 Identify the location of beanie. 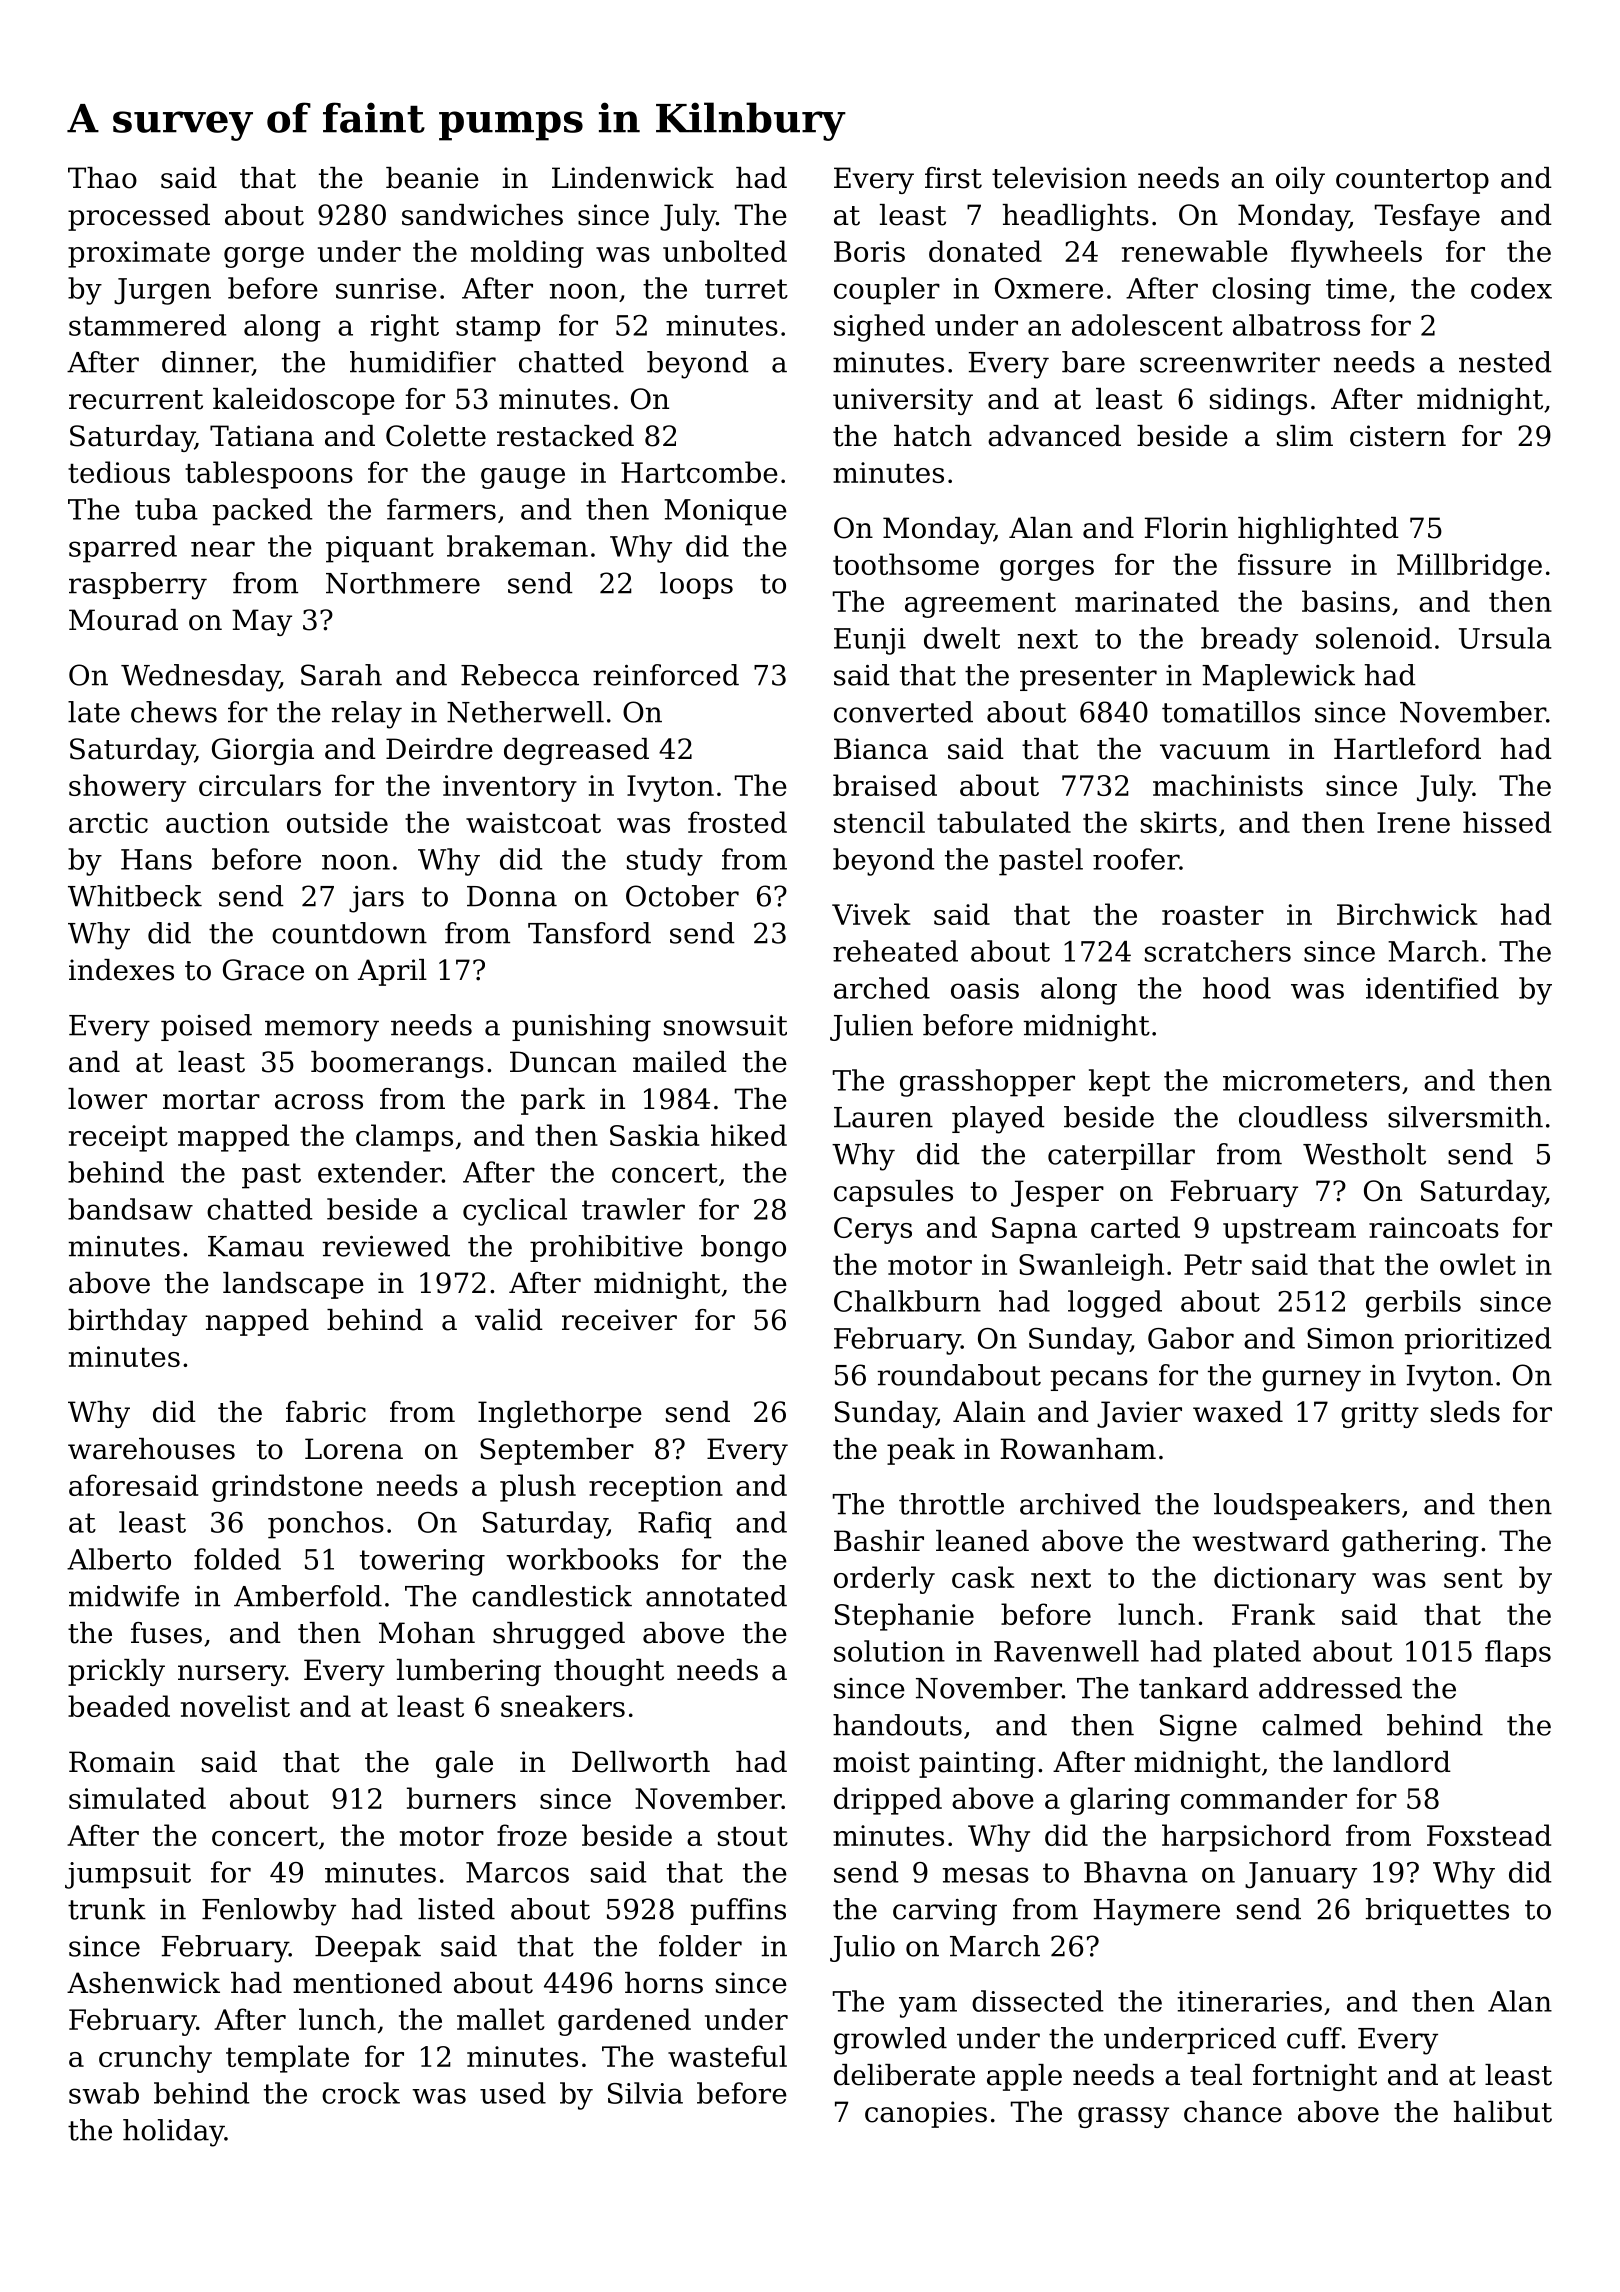
(432, 178).
